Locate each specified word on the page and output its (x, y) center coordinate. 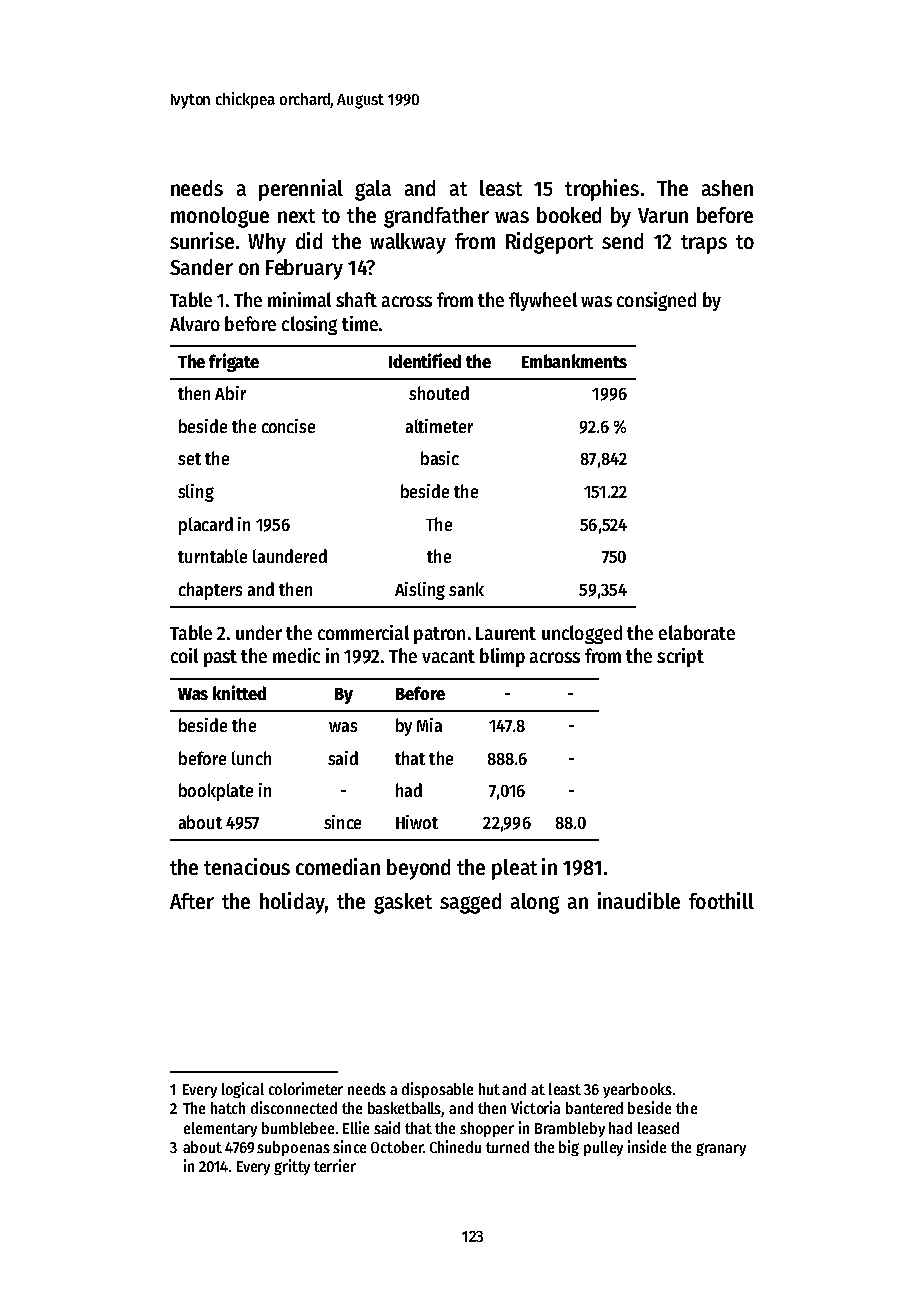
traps (704, 244)
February (304, 269)
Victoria (535, 1107)
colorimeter (306, 1088)
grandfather (436, 217)
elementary (220, 1129)
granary (721, 1149)
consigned (656, 301)
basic (440, 458)
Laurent (506, 633)
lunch (251, 758)
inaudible (639, 900)
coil (184, 655)
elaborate (697, 632)
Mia (429, 725)
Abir (230, 393)
